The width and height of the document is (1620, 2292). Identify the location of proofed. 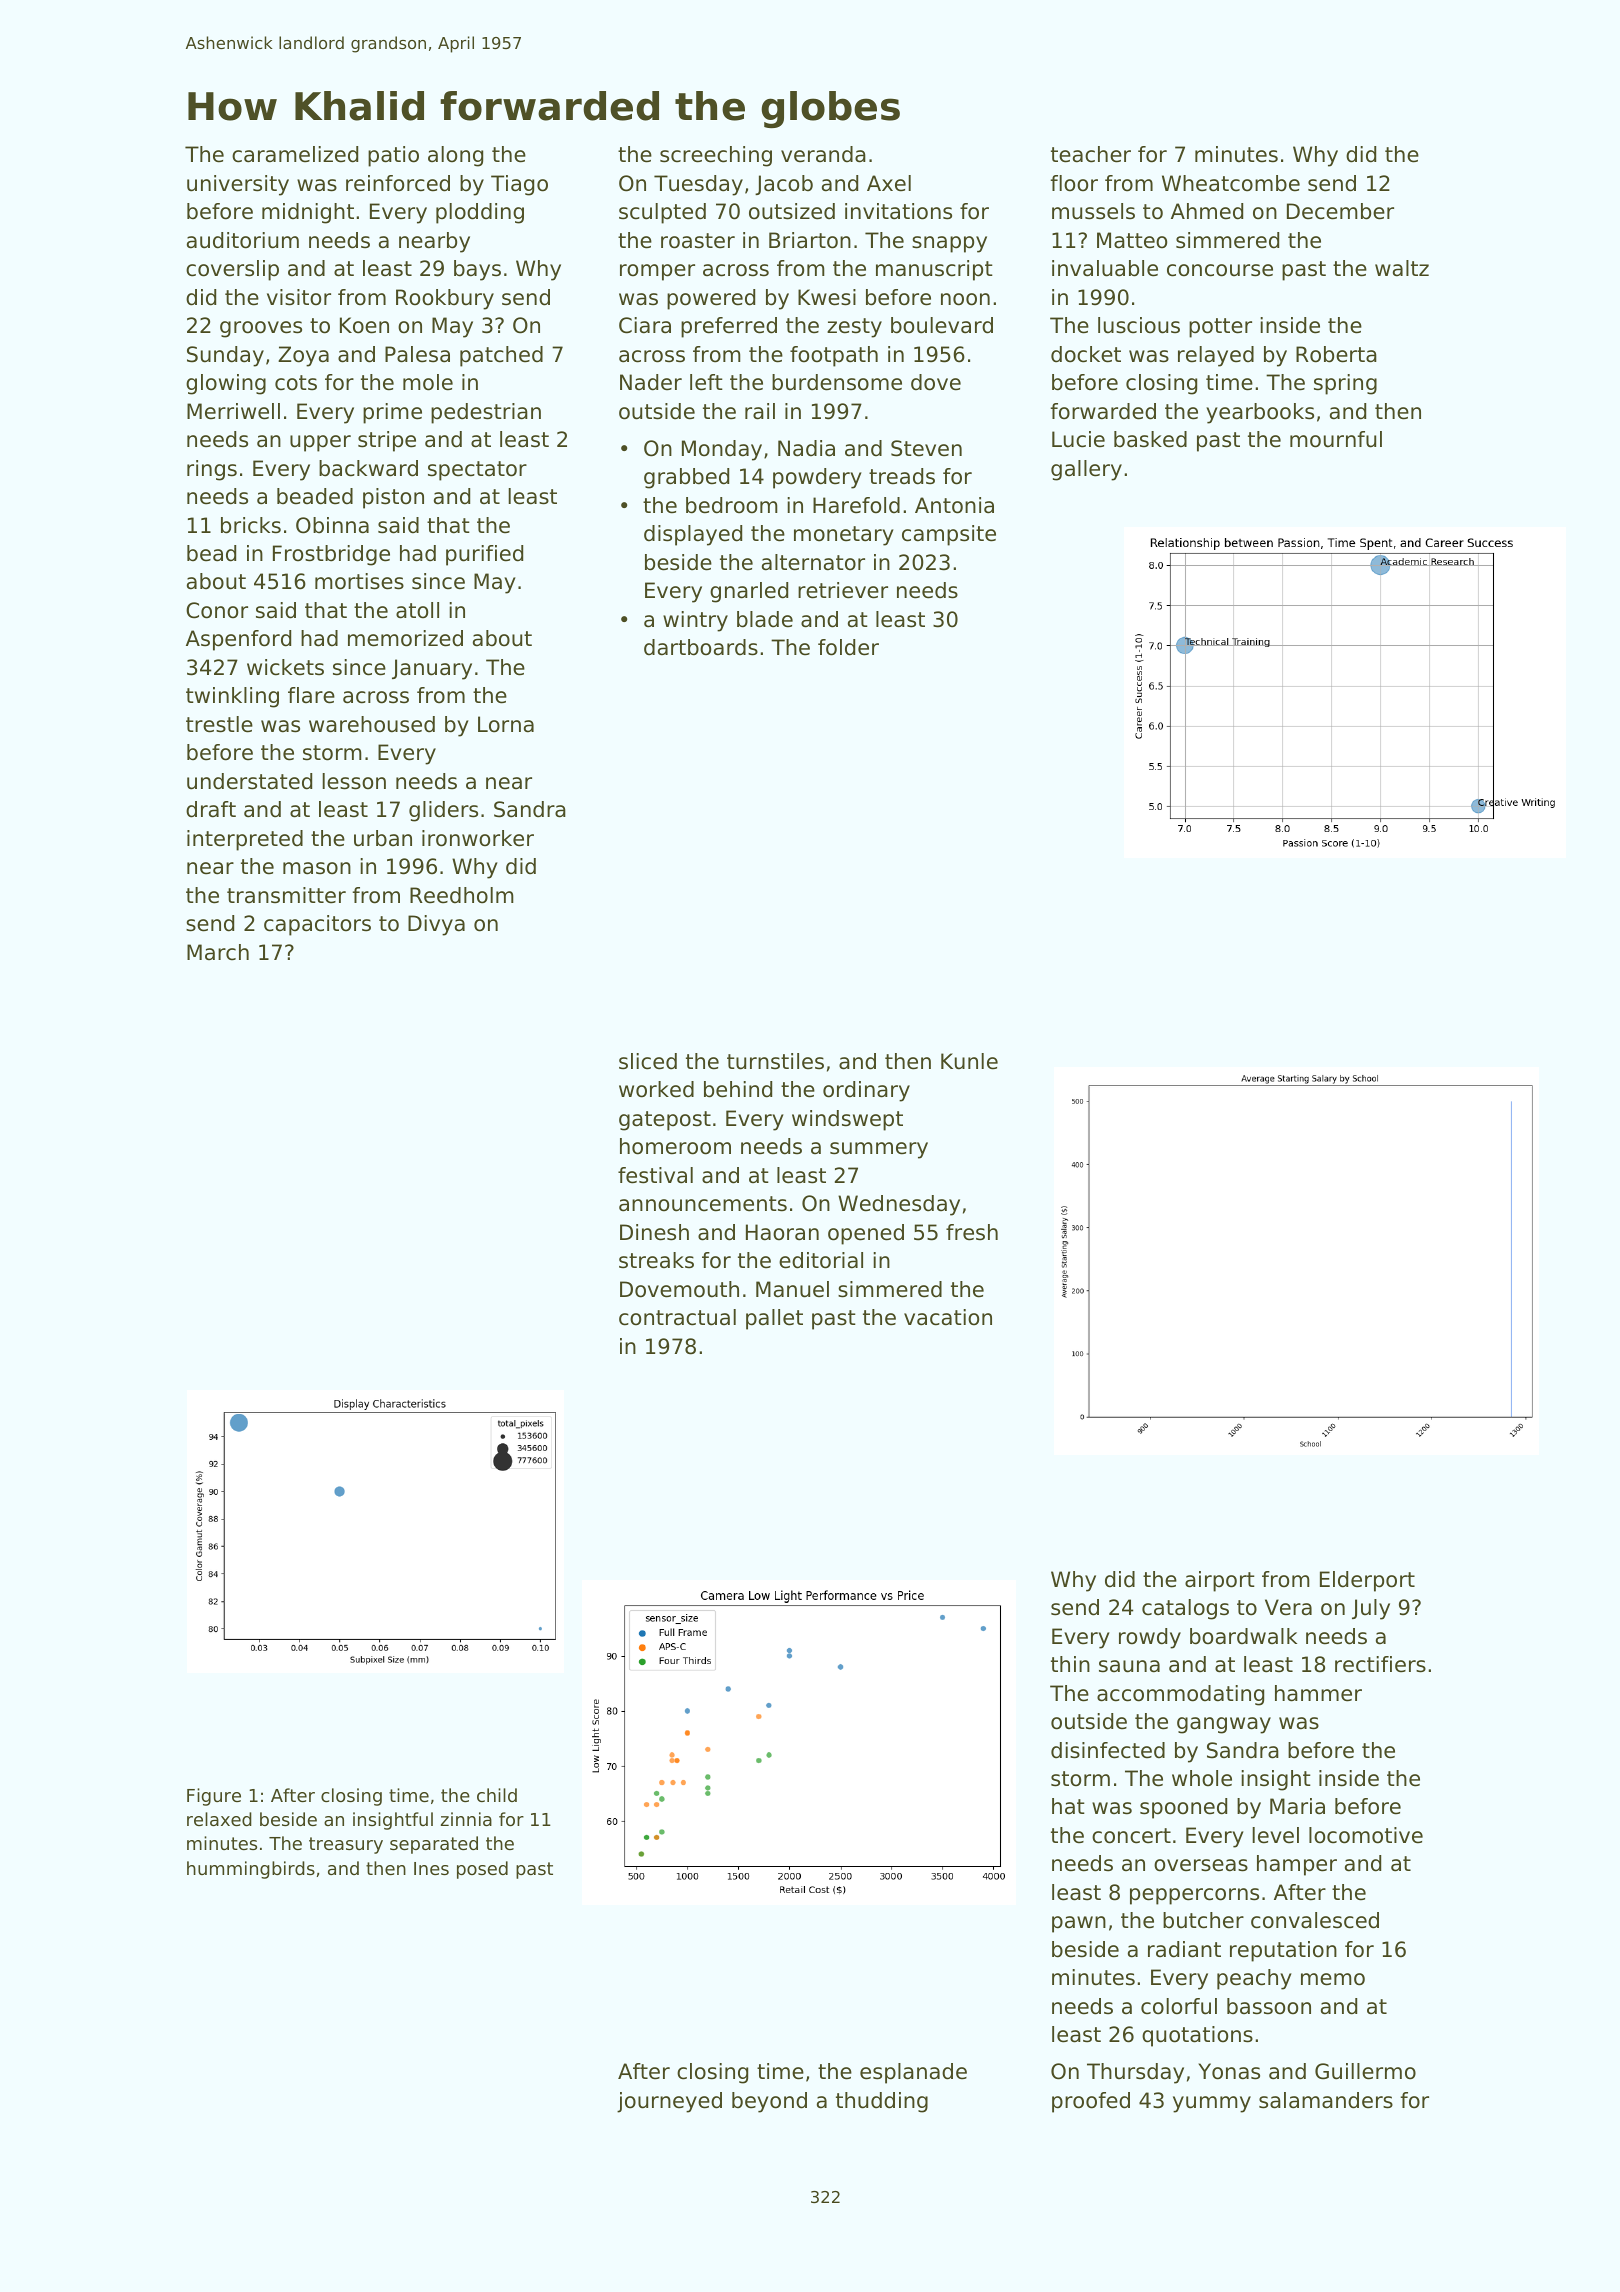
(1091, 2102).
